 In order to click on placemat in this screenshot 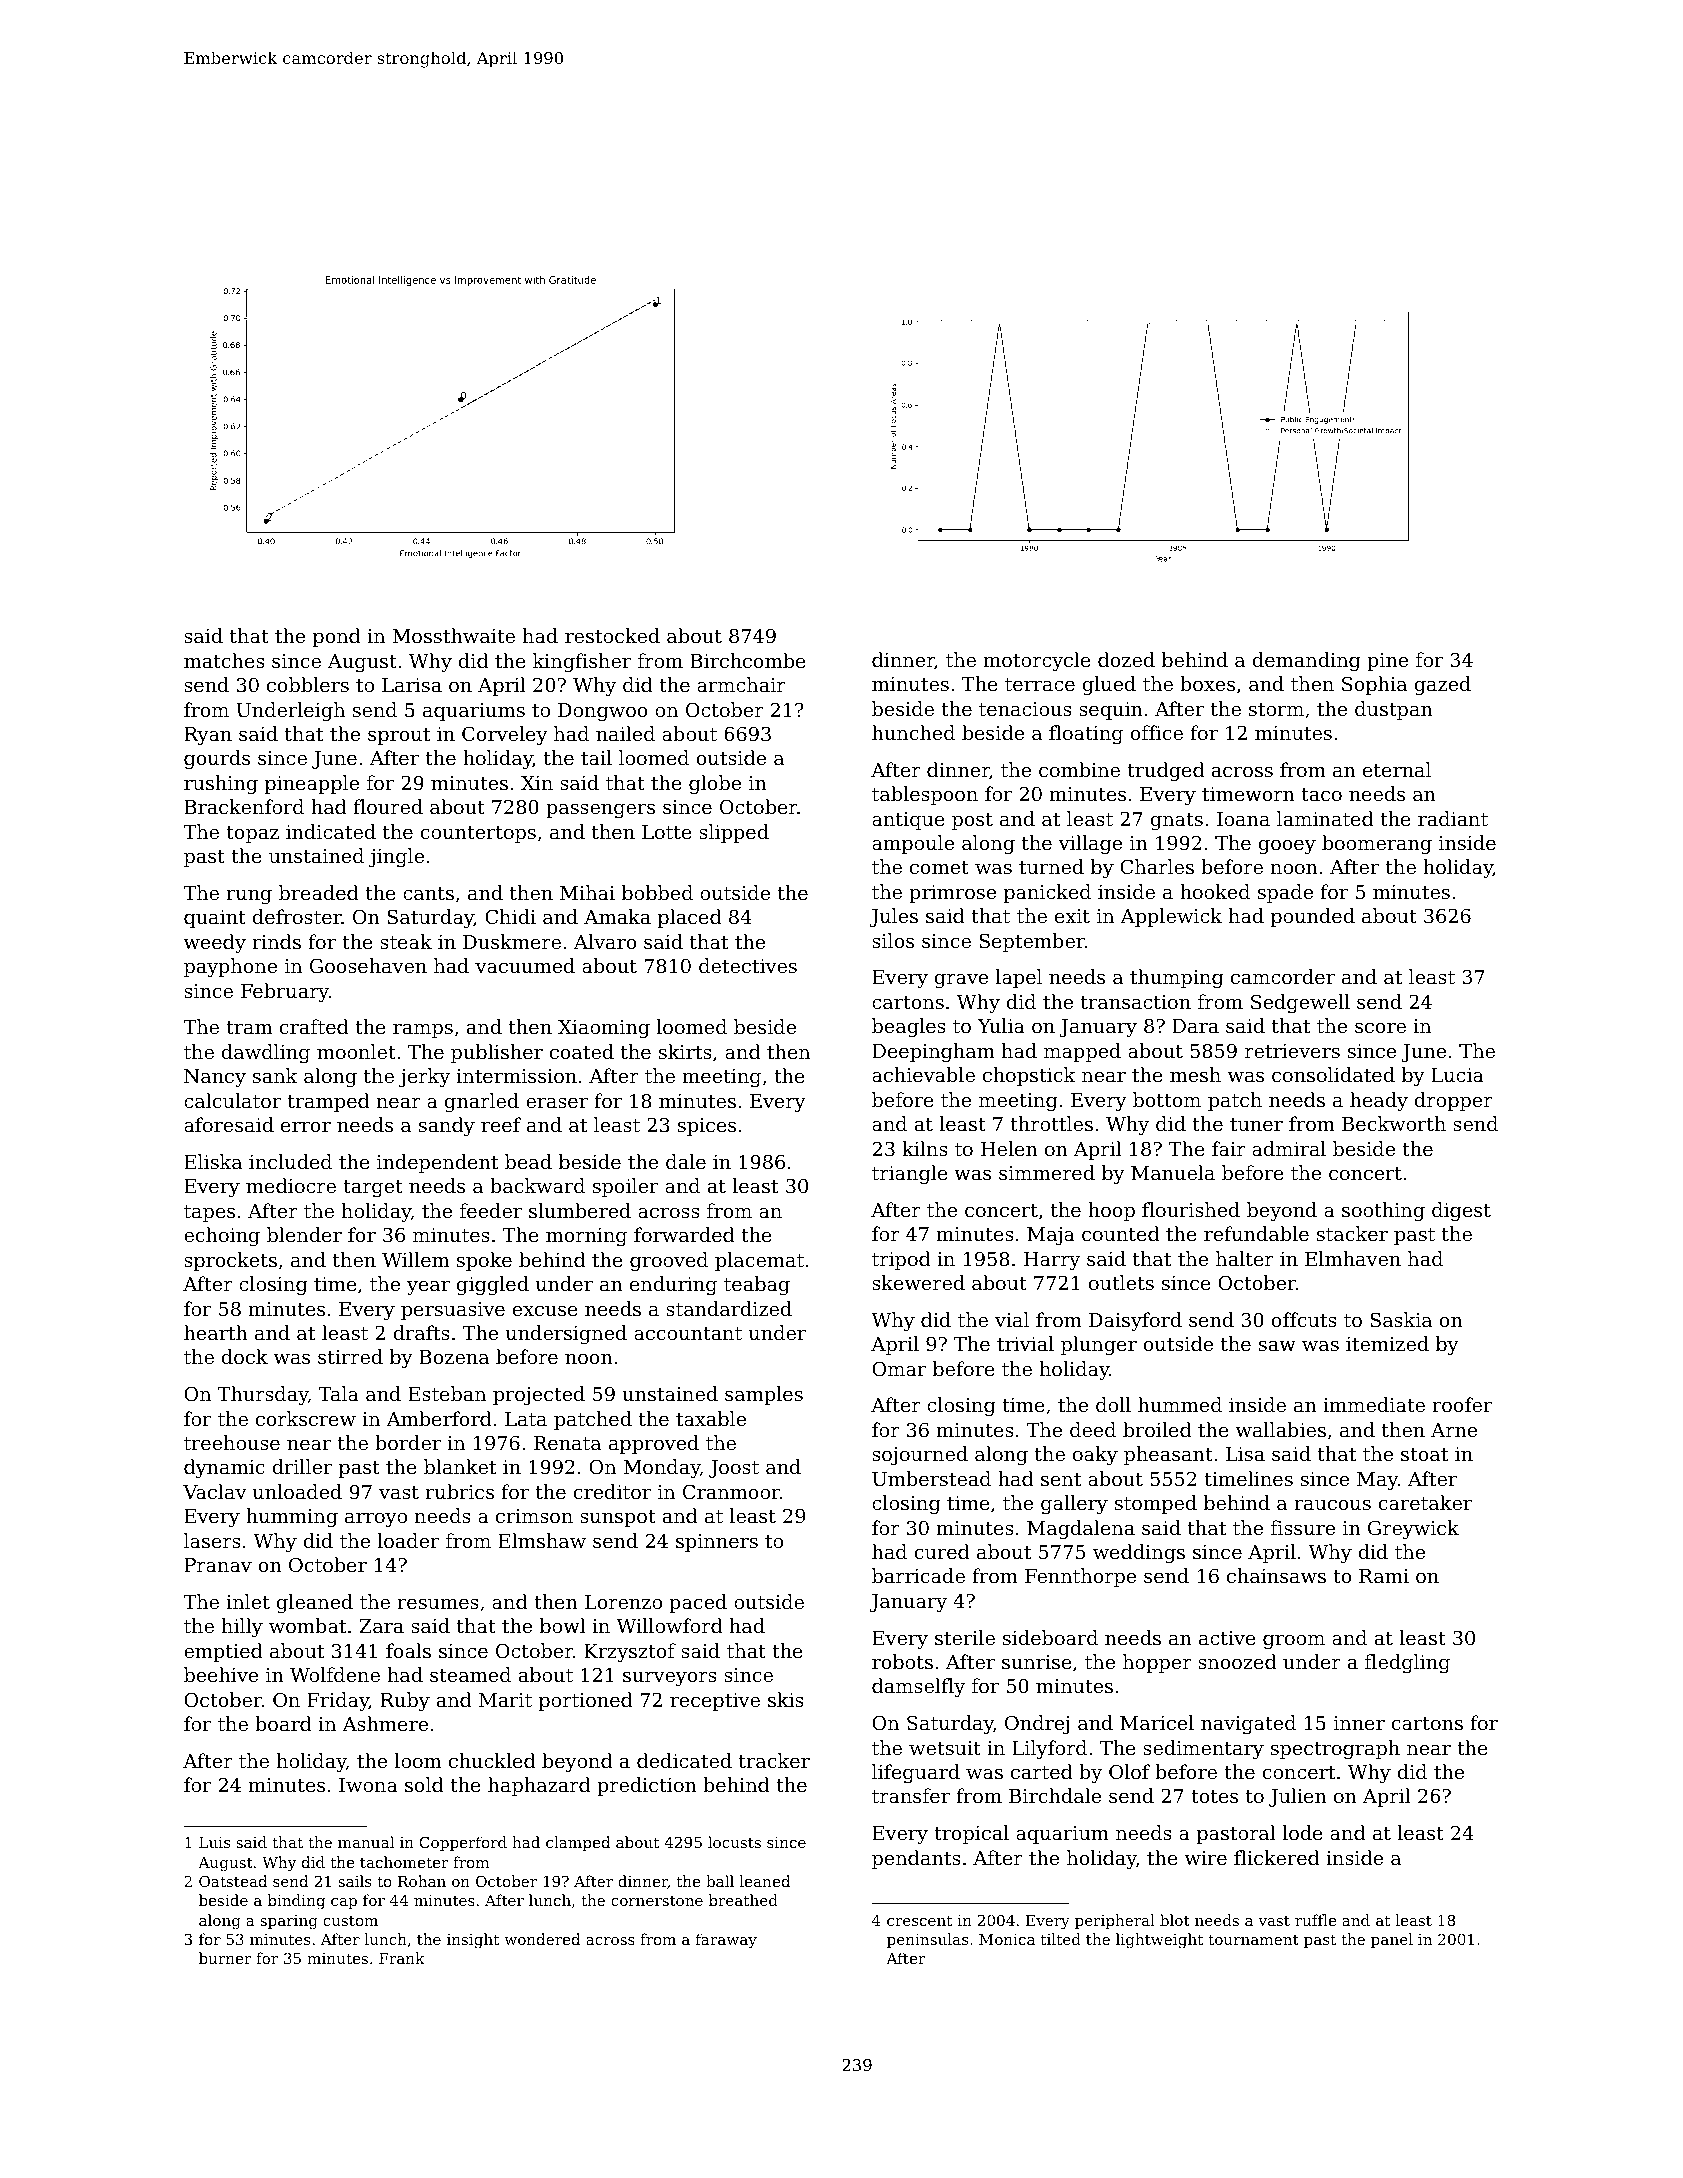, I will do `click(759, 1261)`.
